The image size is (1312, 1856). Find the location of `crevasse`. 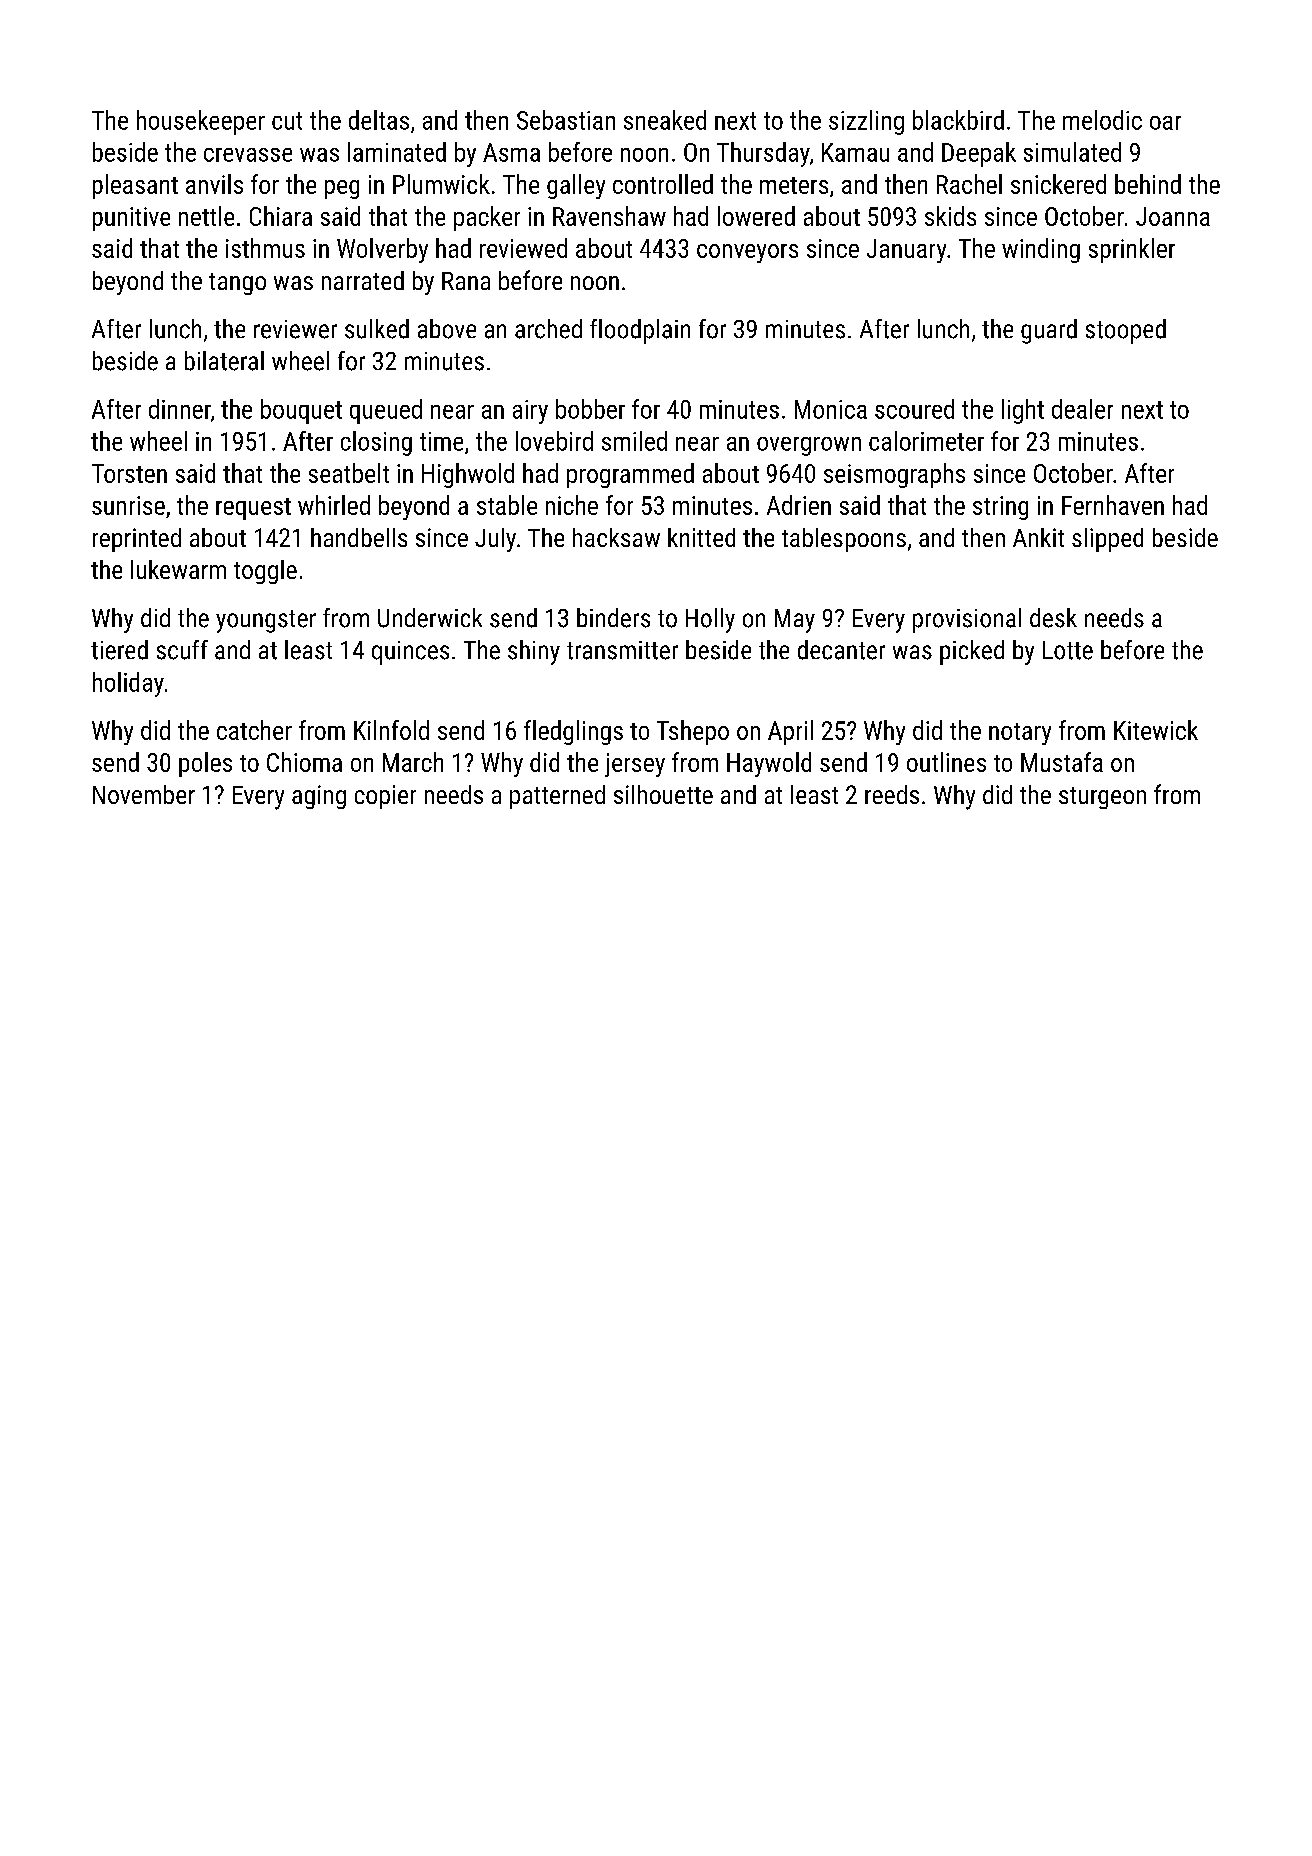

crevasse is located at coordinates (248, 155).
